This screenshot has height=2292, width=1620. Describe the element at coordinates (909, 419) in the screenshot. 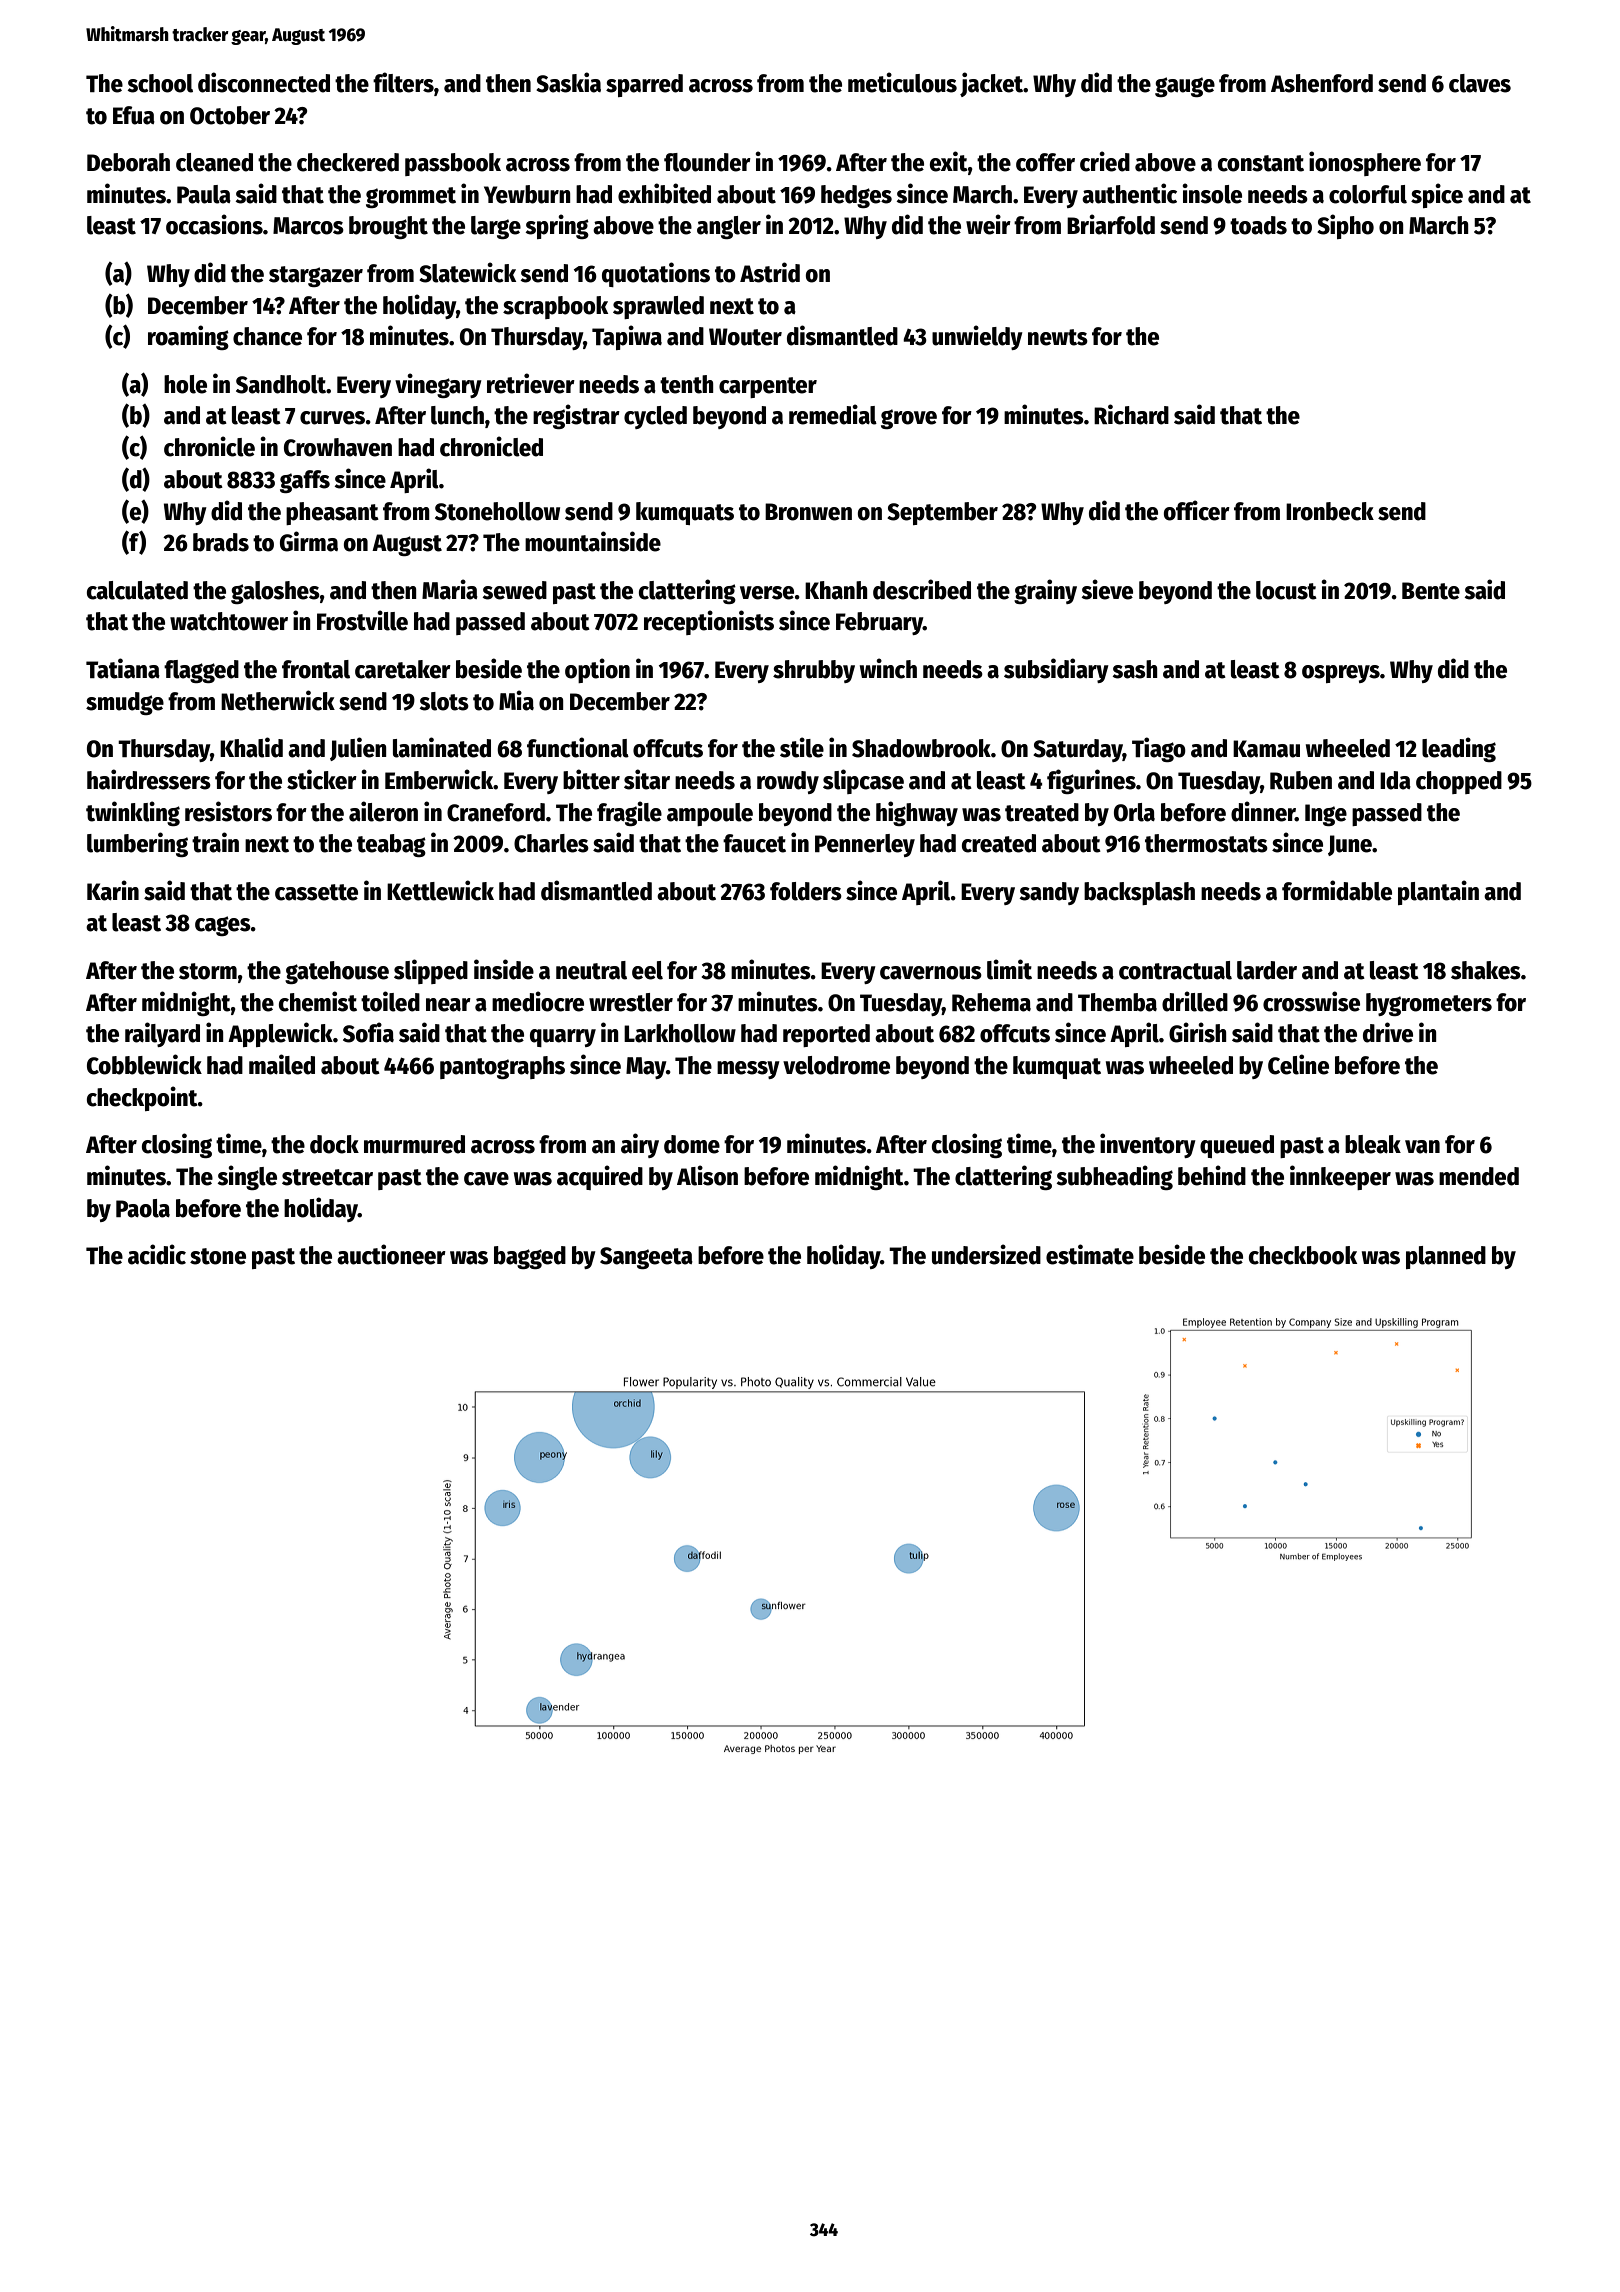

I see `grove` at that location.
